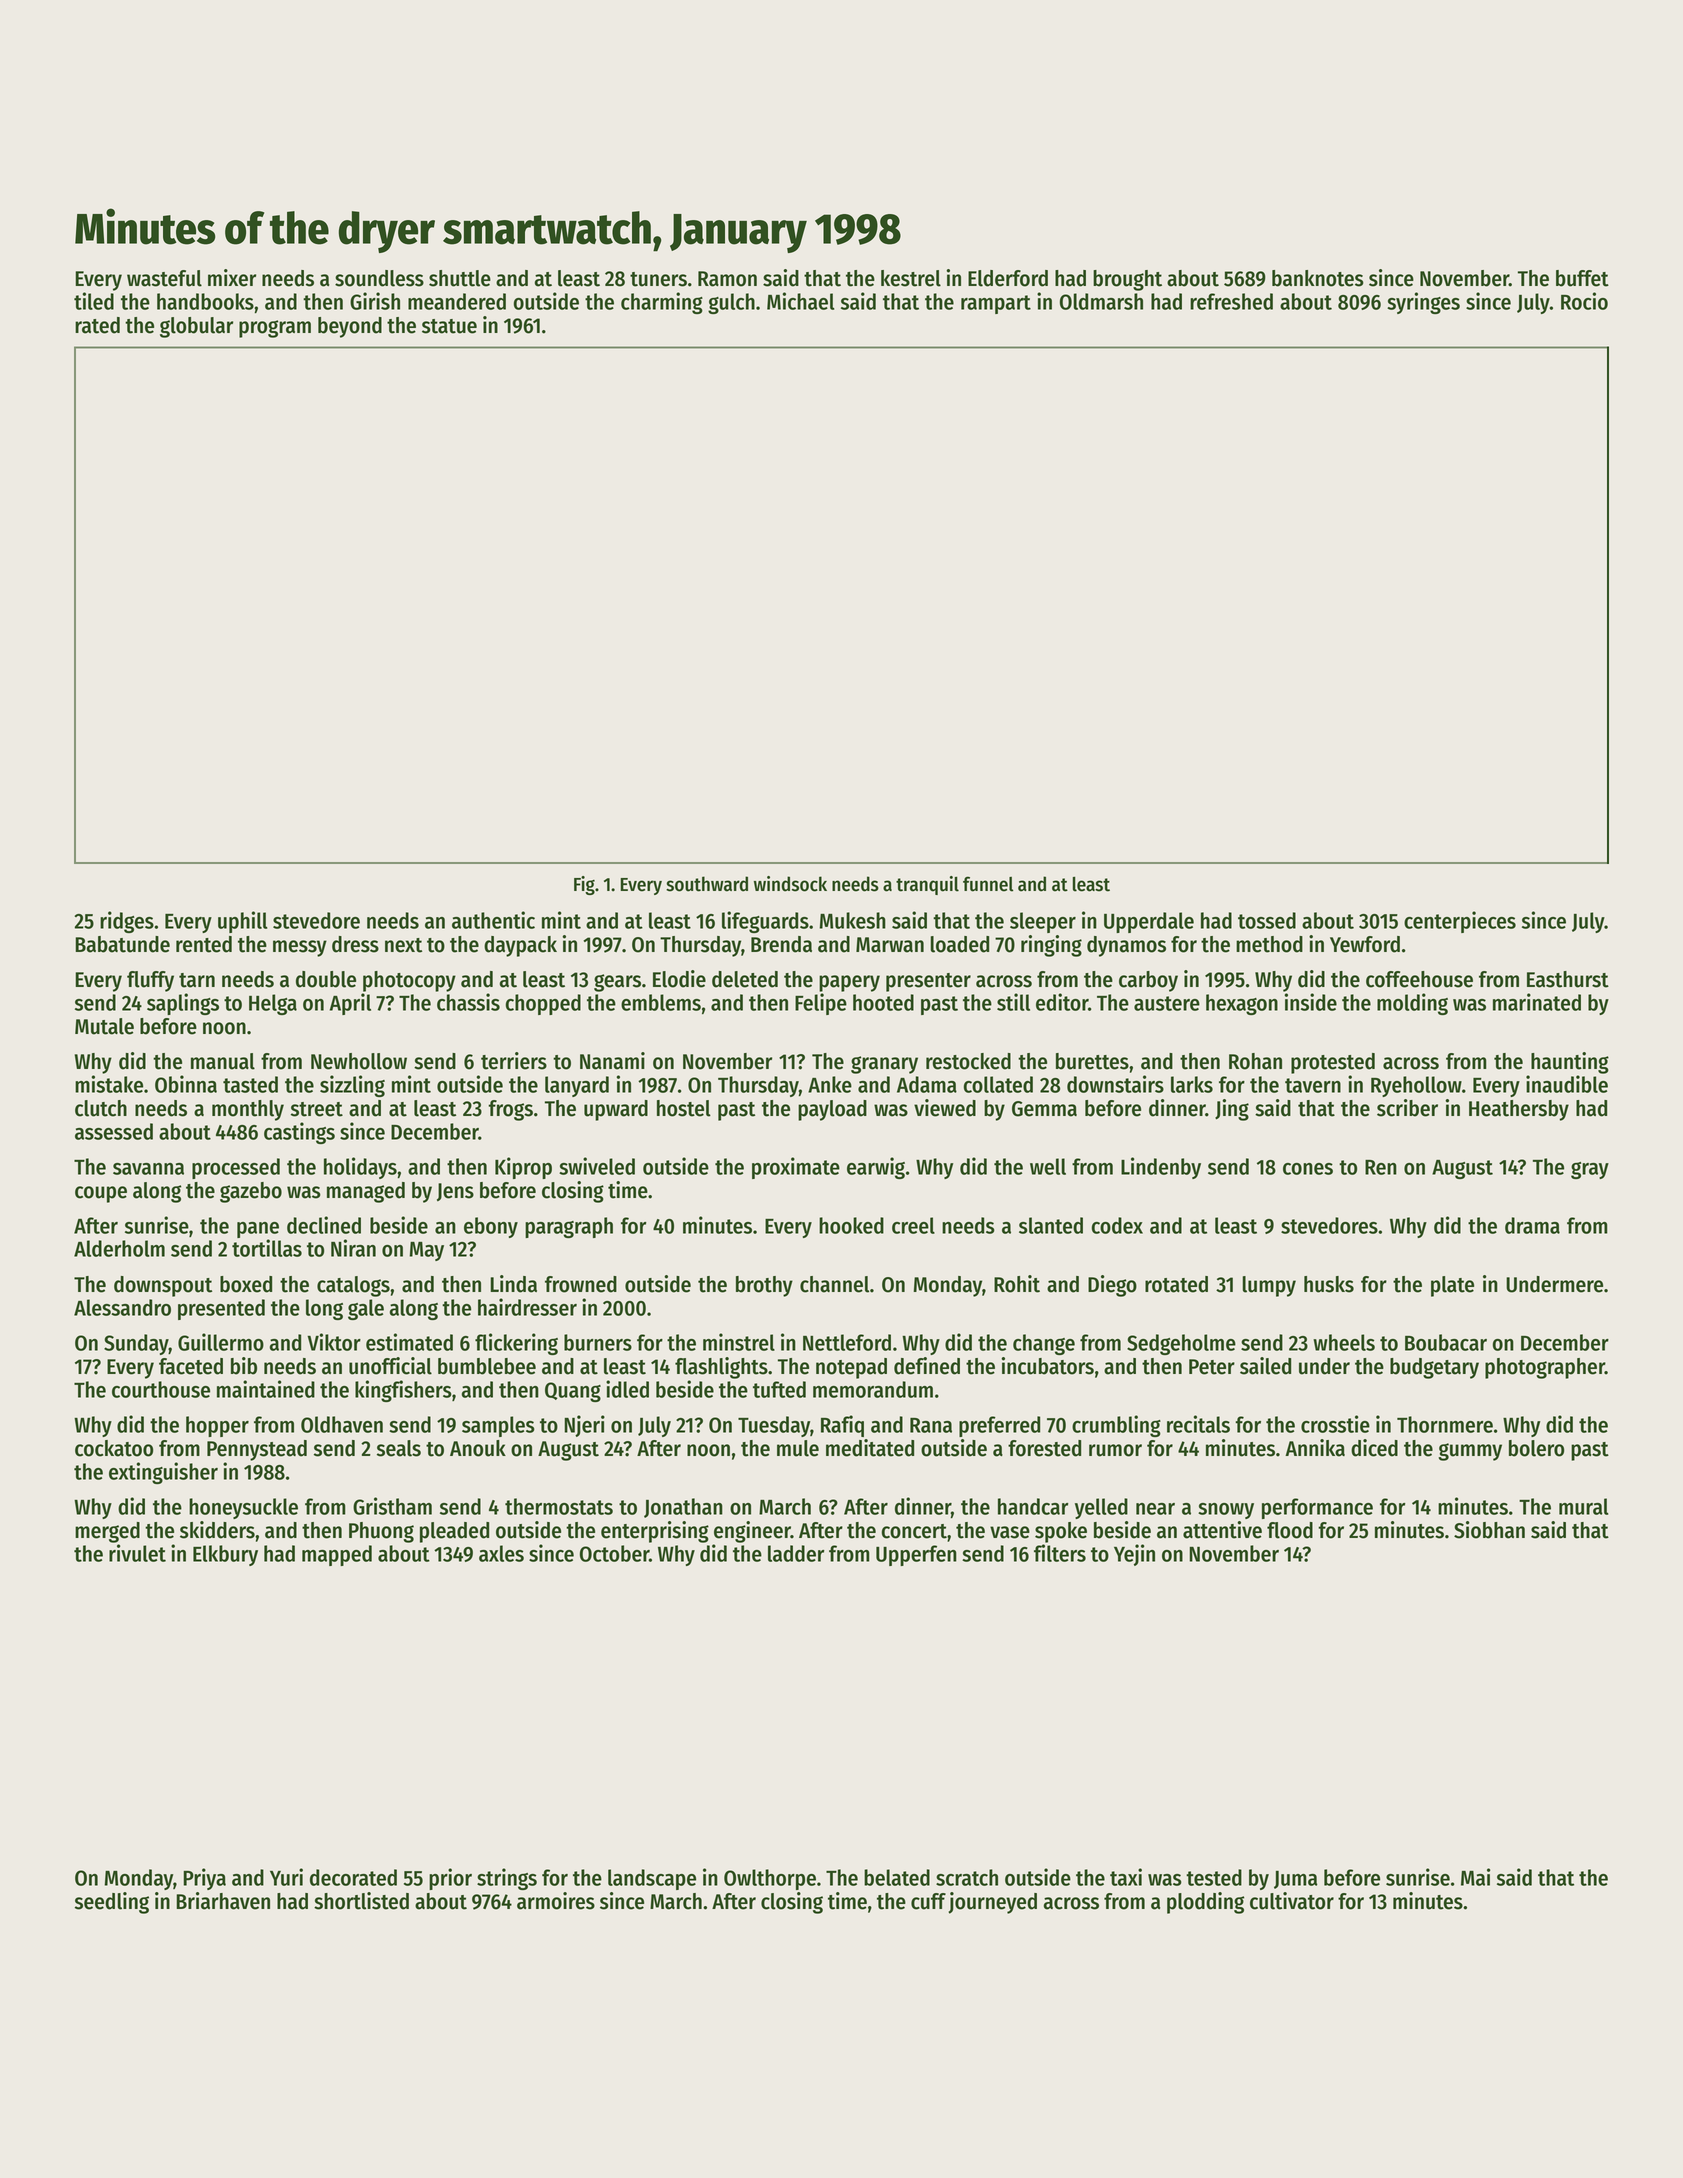 The width and height of the page is (1683, 2178). What do you see at coordinates (614, 1553) in the page?
I see `October` at bounding box center [614, 1553].
